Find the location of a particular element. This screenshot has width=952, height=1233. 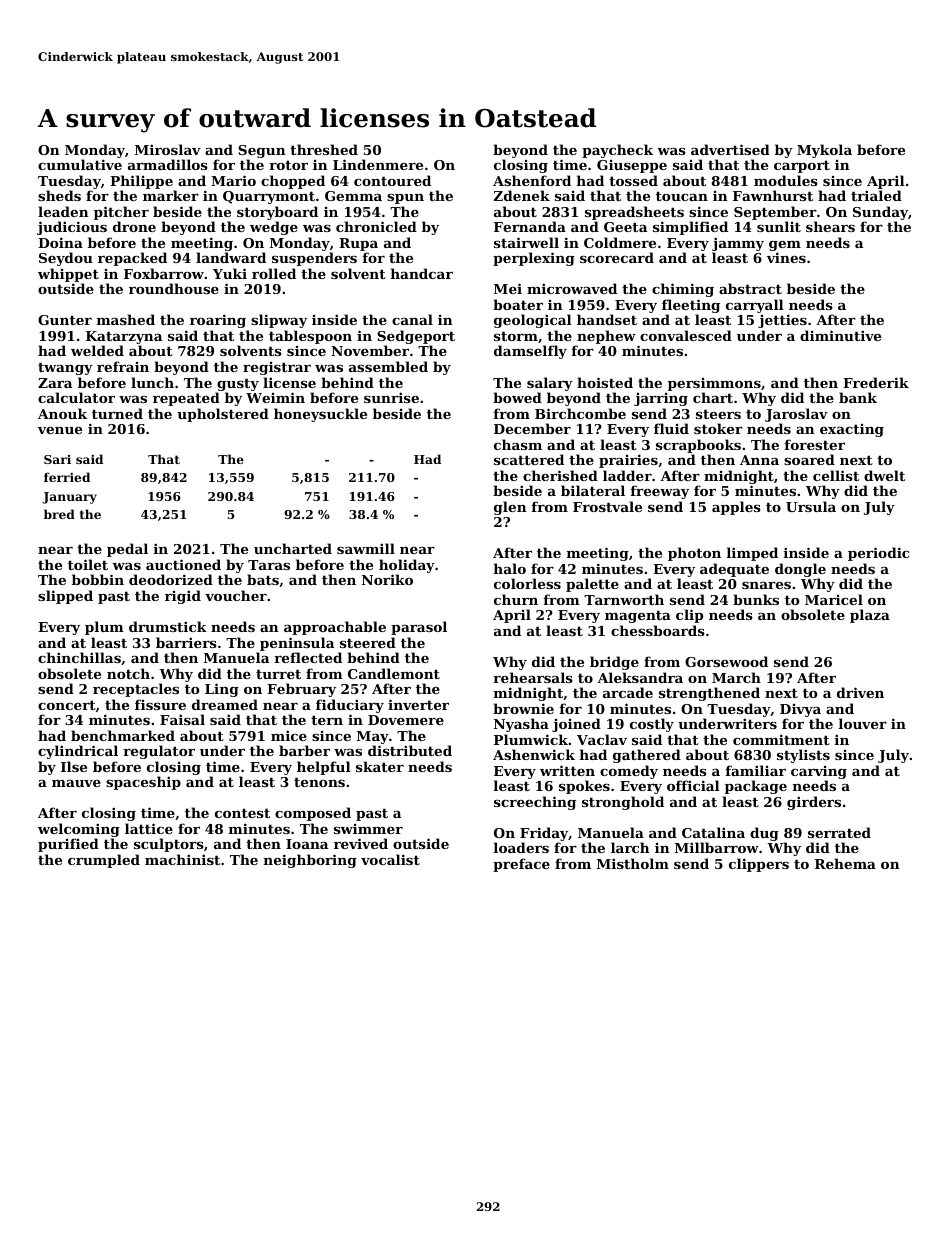

rotor is located at coordinates (288, 165).
